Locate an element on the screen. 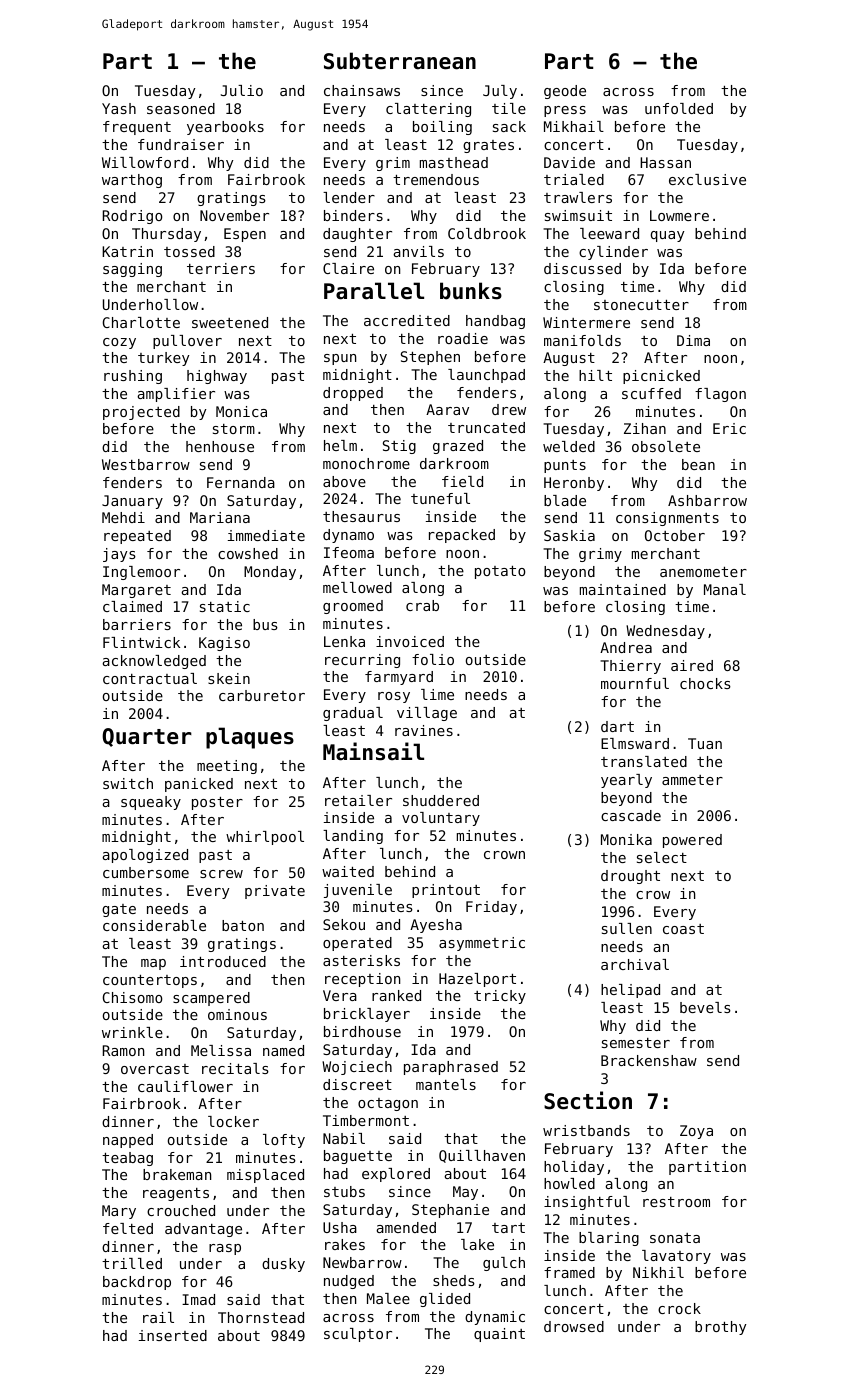 Image resolution: width=849 pixels, height=1400 pixels. seasoned is located at coordinates (181, 108).
